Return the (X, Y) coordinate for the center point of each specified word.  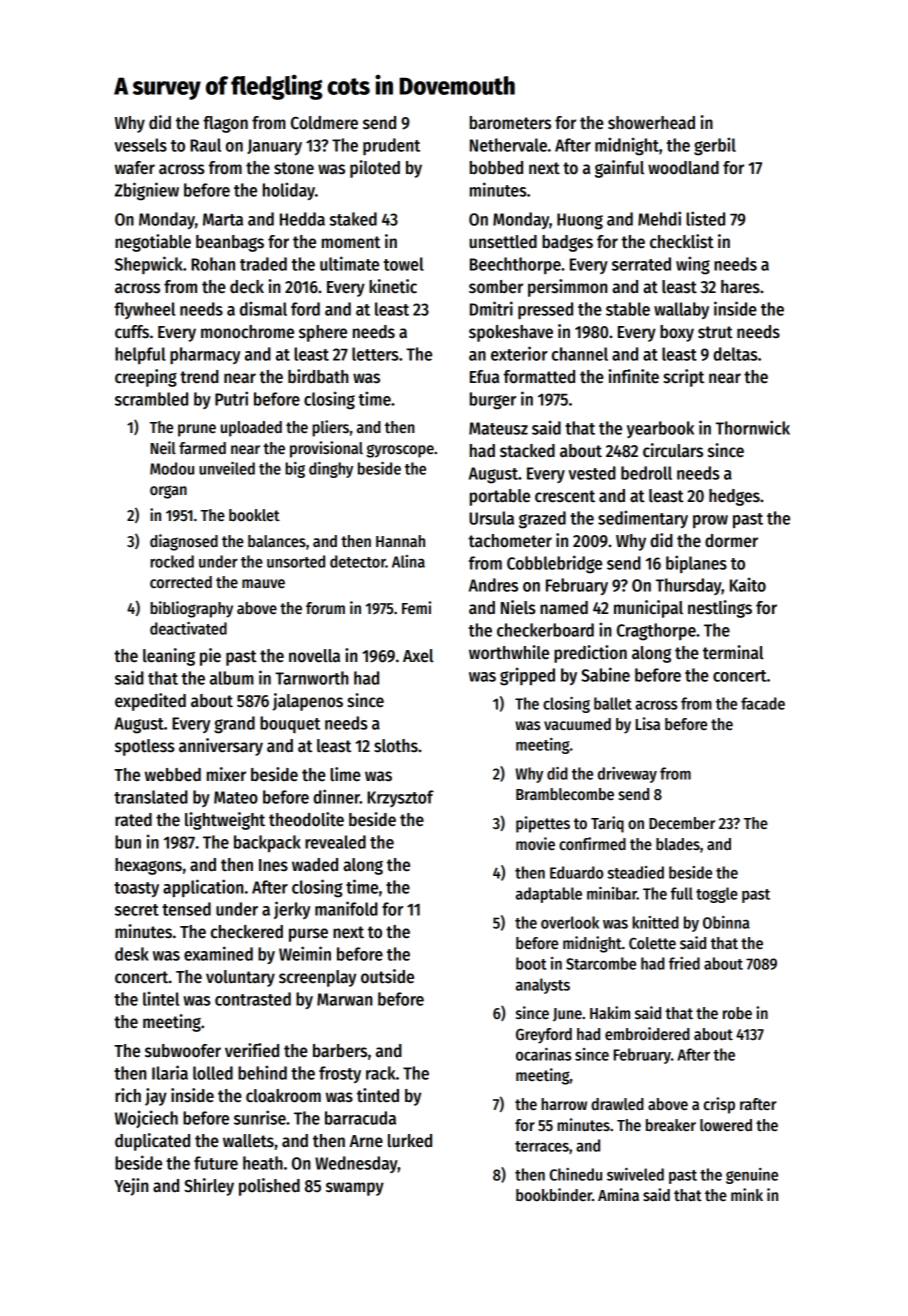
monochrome (247, 332)
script (683, 378)
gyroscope (400, 451)
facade (763, 703)
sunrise (260, 1117)
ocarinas (543, 1054)
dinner (336, 796)
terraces (542, 1146)
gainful (619, 169)
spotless (145, 747)
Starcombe (601, 963)
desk (132, 954)
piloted (375, 169)
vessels (140, 145)
